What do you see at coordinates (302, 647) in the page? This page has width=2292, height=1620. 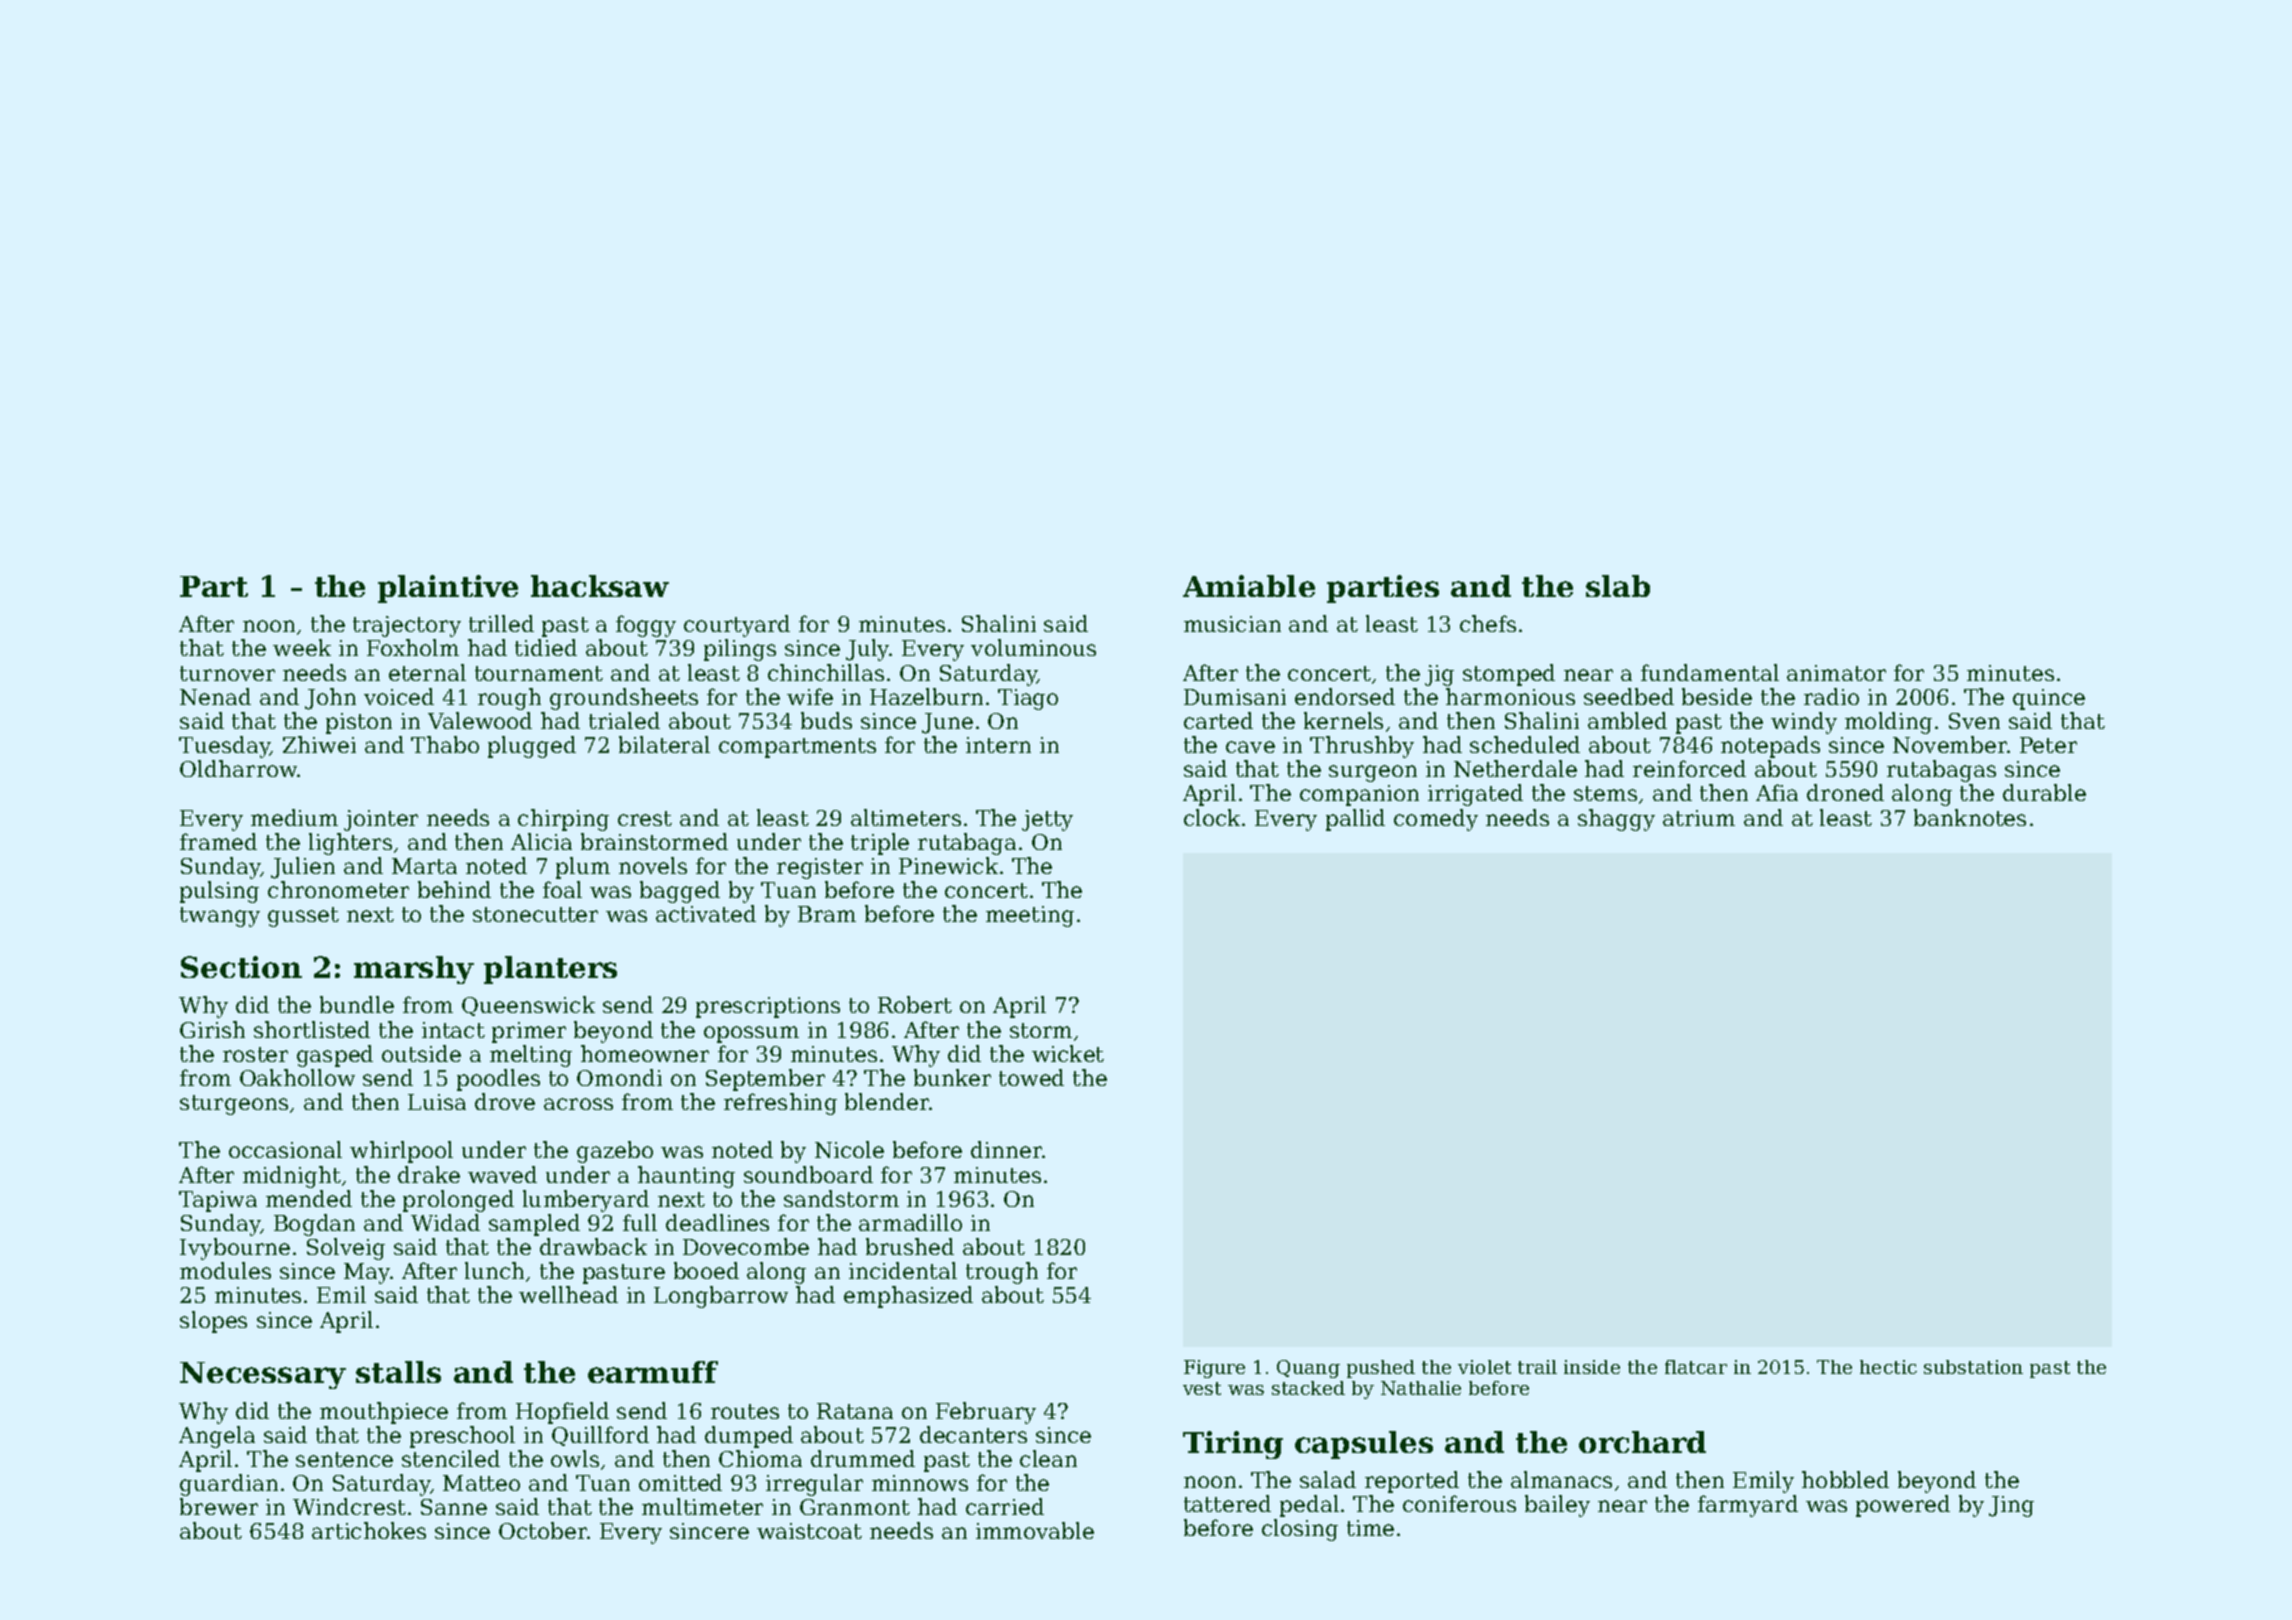 I see `week` at bounding box center [302, 647].
